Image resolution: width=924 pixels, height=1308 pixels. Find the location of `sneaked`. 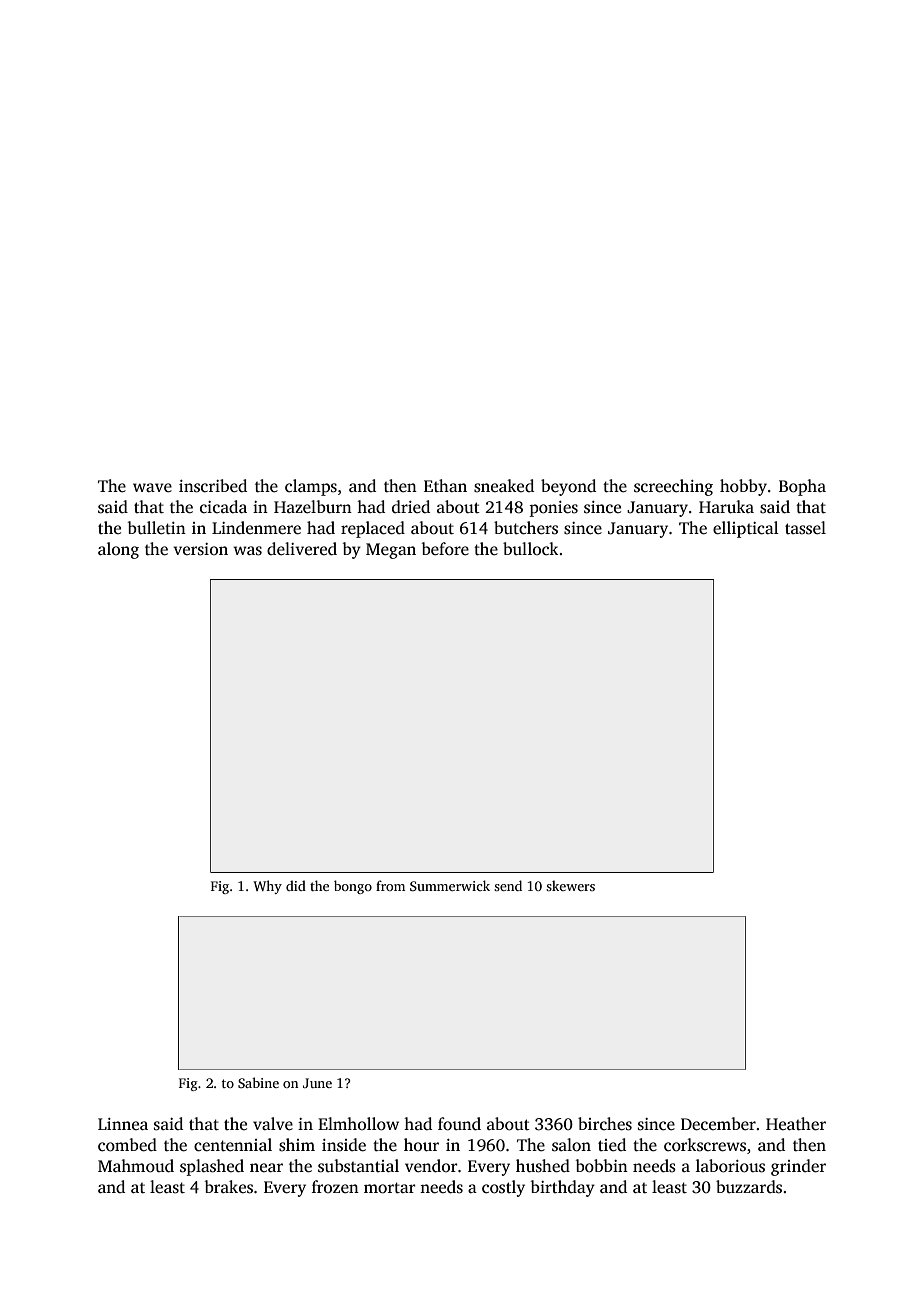

sneaked is located at coordinates (504, 486).
